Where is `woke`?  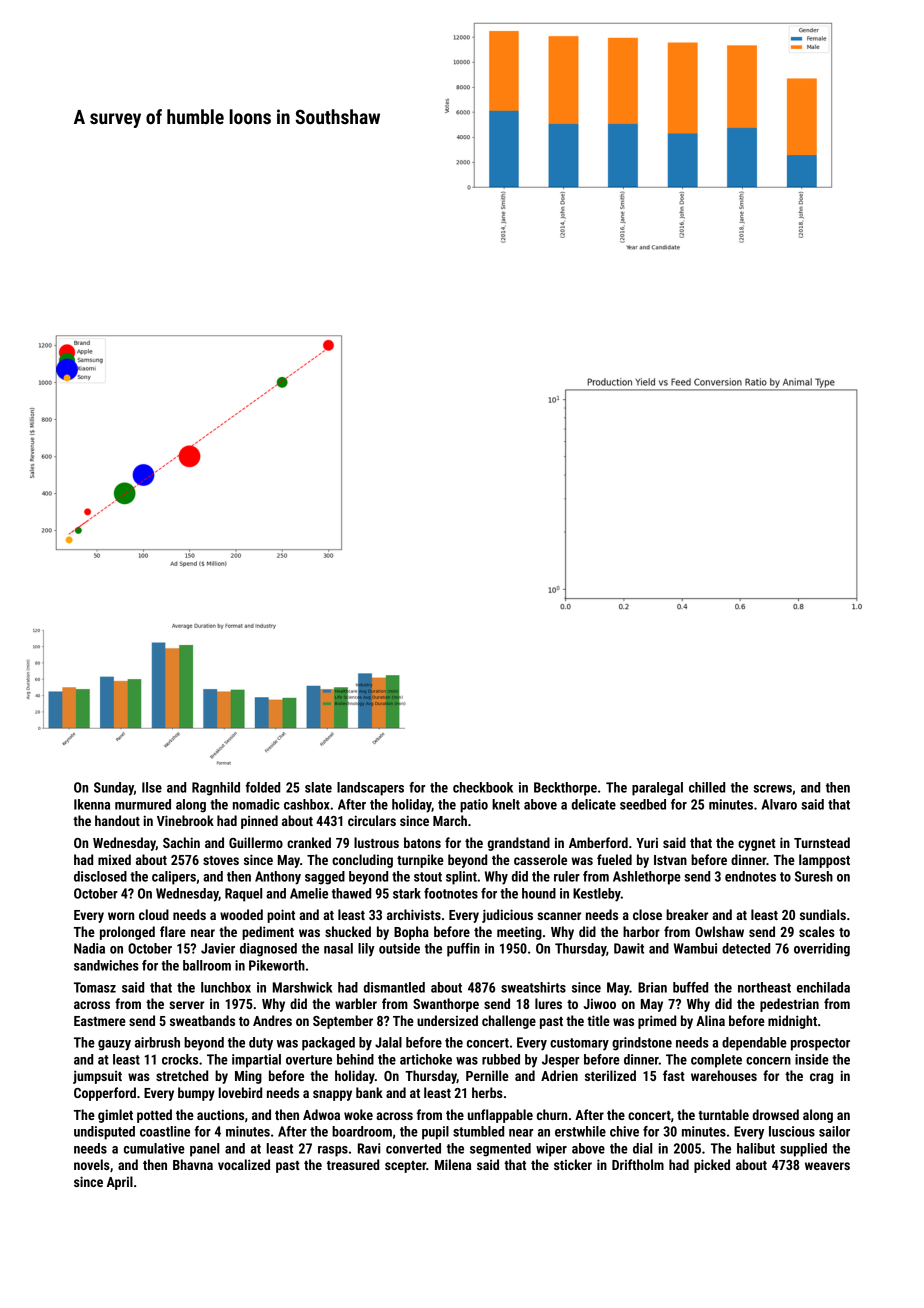
woke is located at coordinates (358, 1114).
